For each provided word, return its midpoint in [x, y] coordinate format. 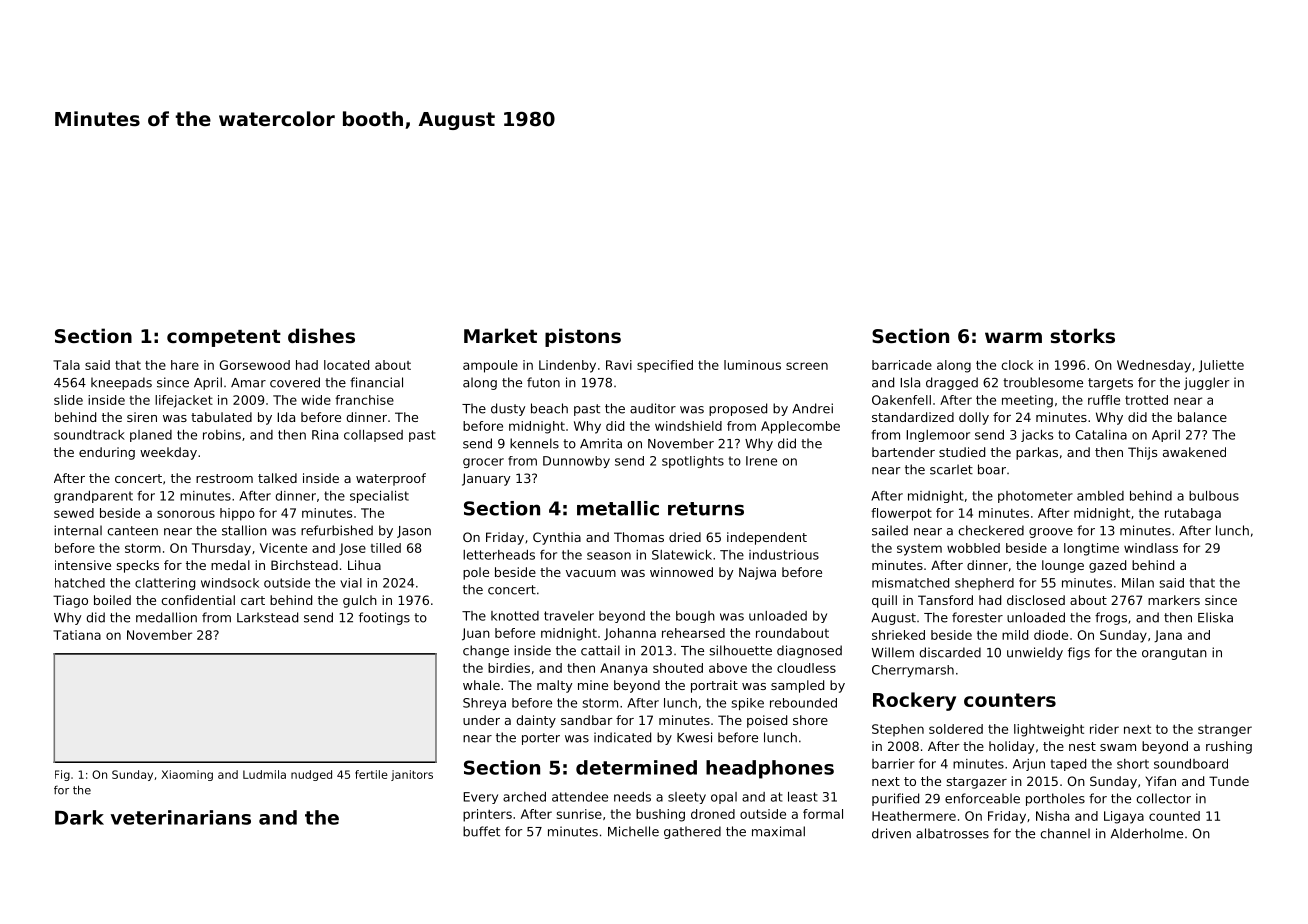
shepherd [984, 584]
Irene [761, 461]
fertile [371, 774]
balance [1202, 417]
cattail [600, 650]
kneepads [121, 383]
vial [351, 583]
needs [632, 797]
